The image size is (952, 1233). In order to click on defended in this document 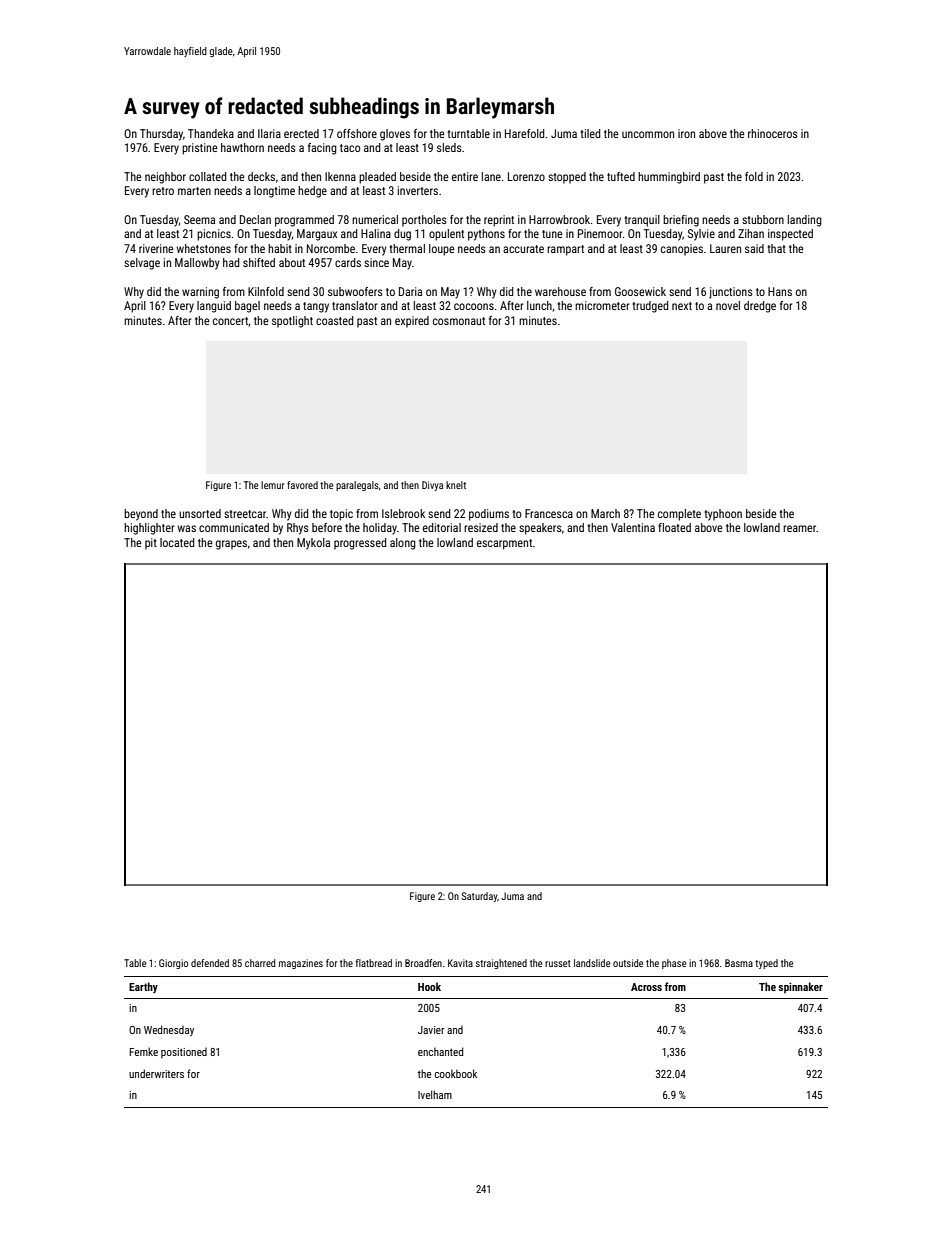, I will do `click(210, 963)`.
